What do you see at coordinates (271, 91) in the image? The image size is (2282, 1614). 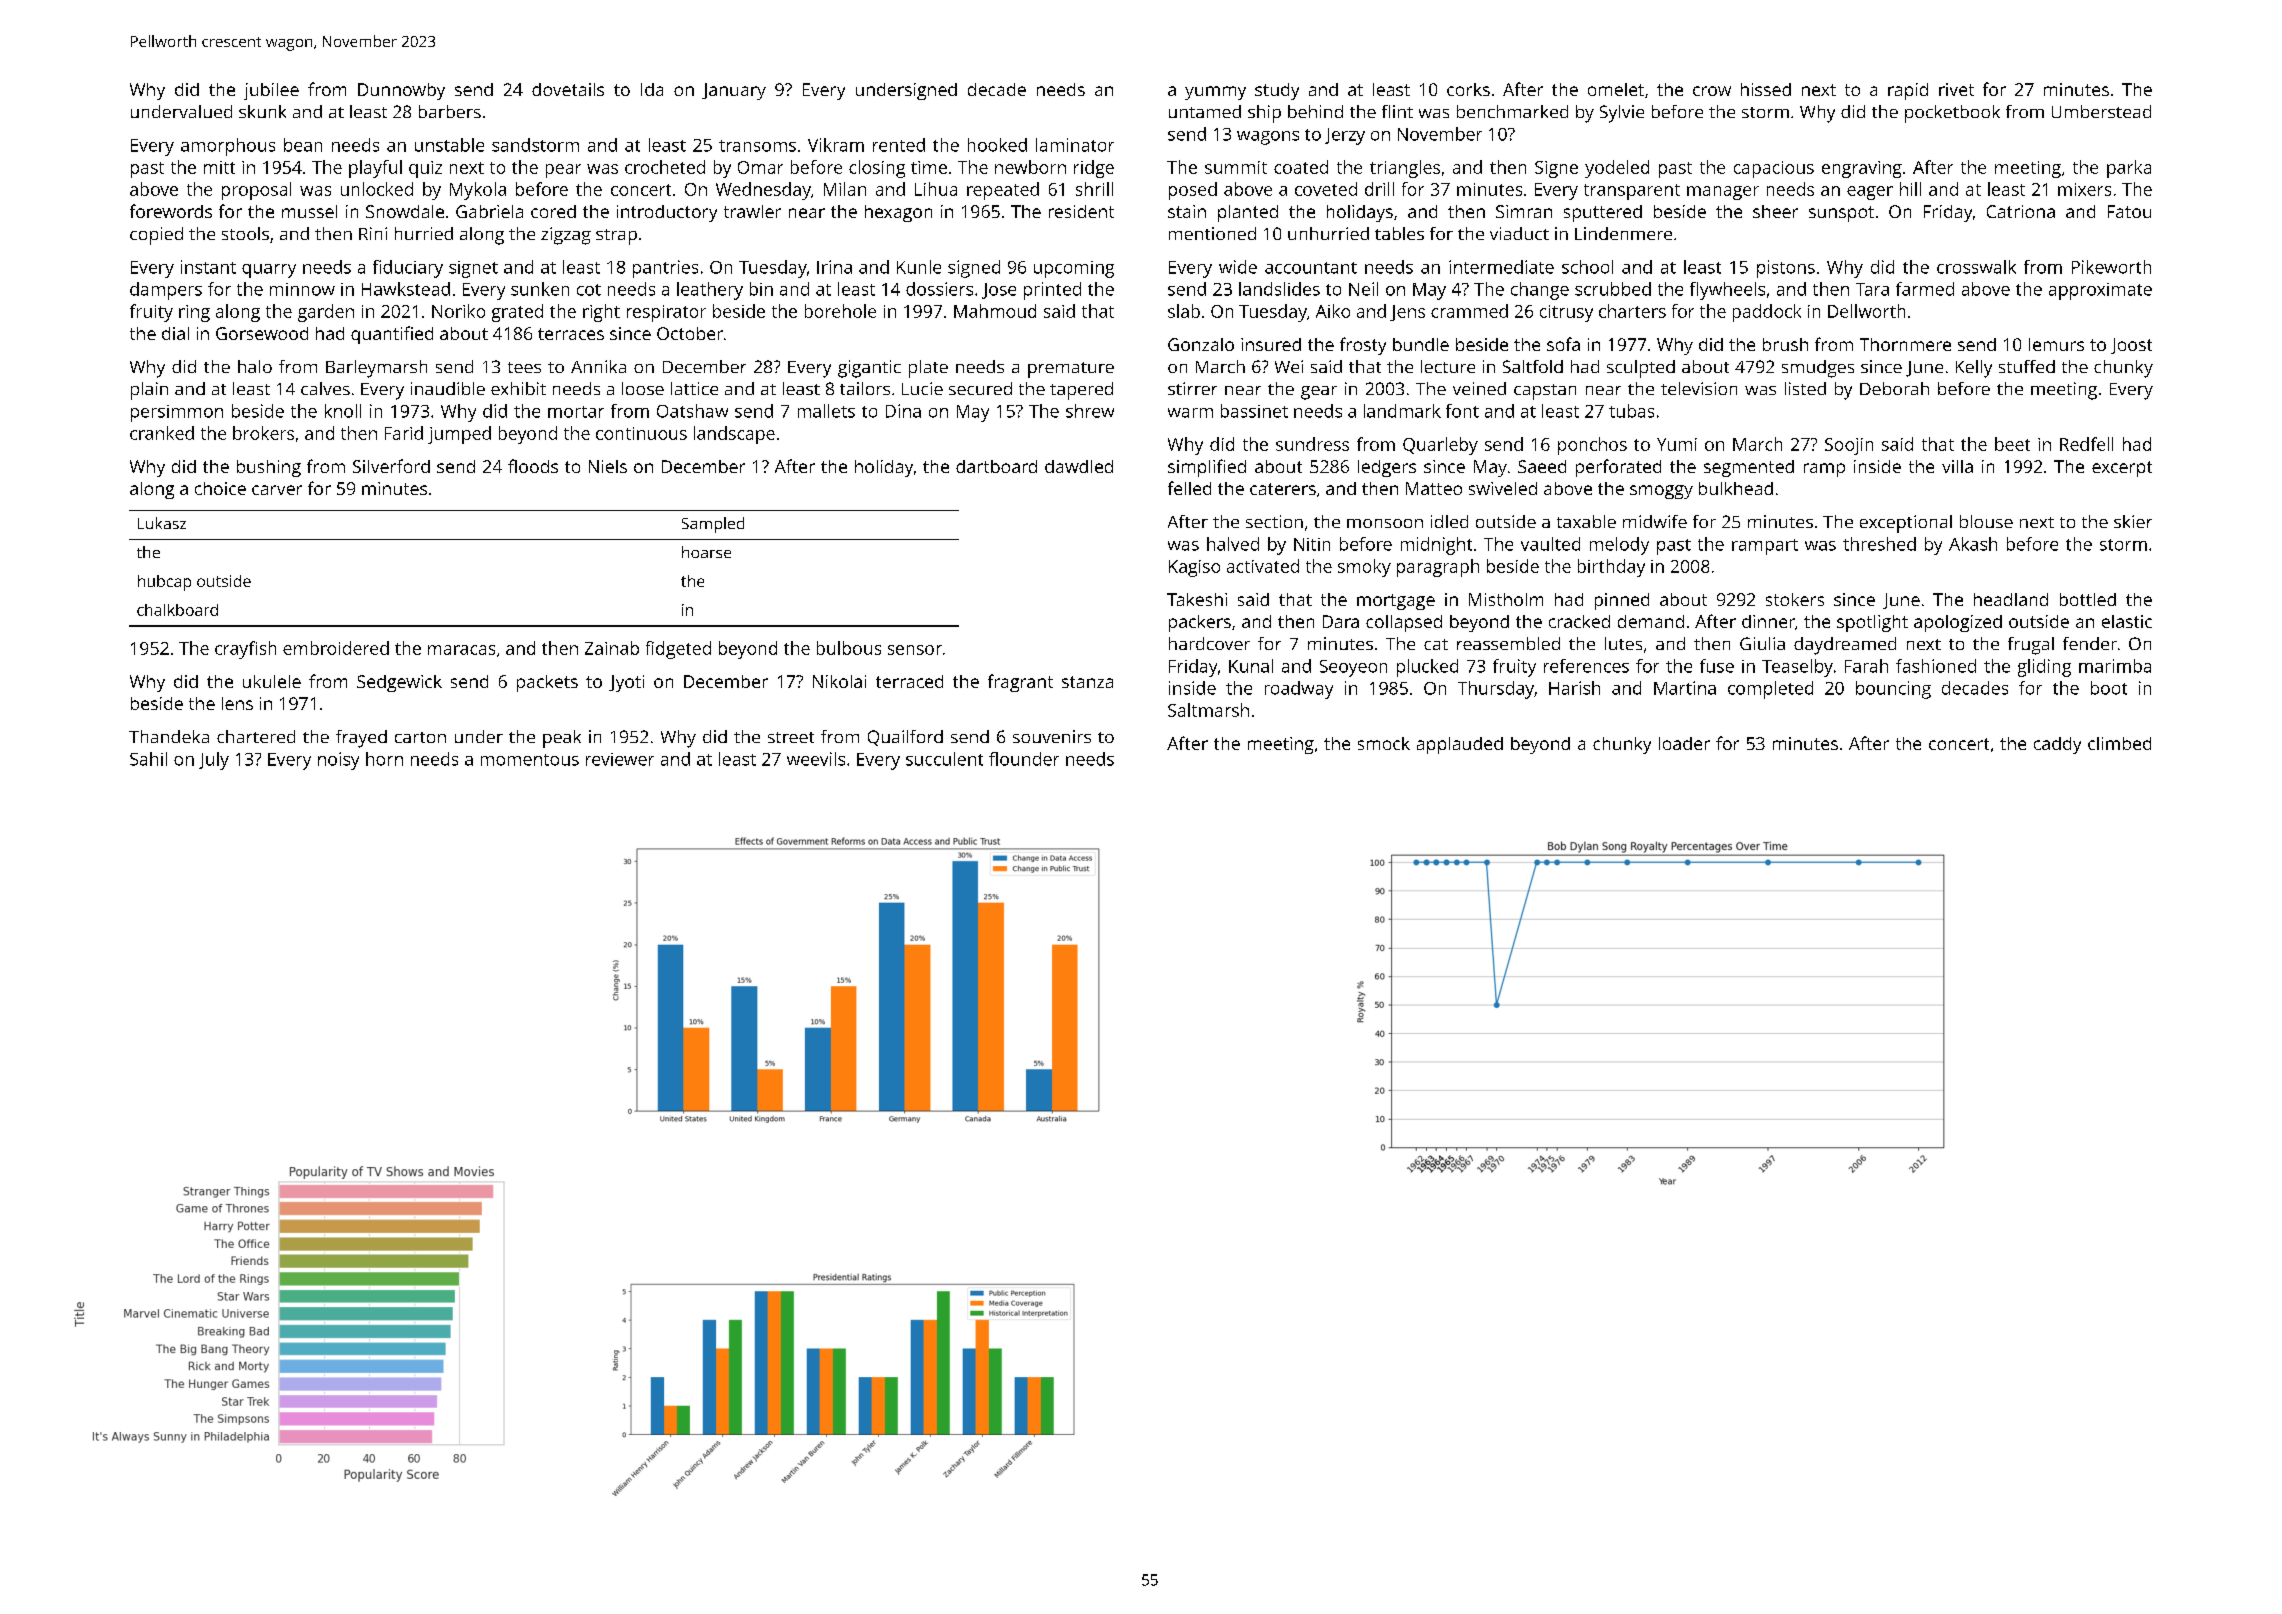 I see `jubilee` at bounding box center [271, 91].
